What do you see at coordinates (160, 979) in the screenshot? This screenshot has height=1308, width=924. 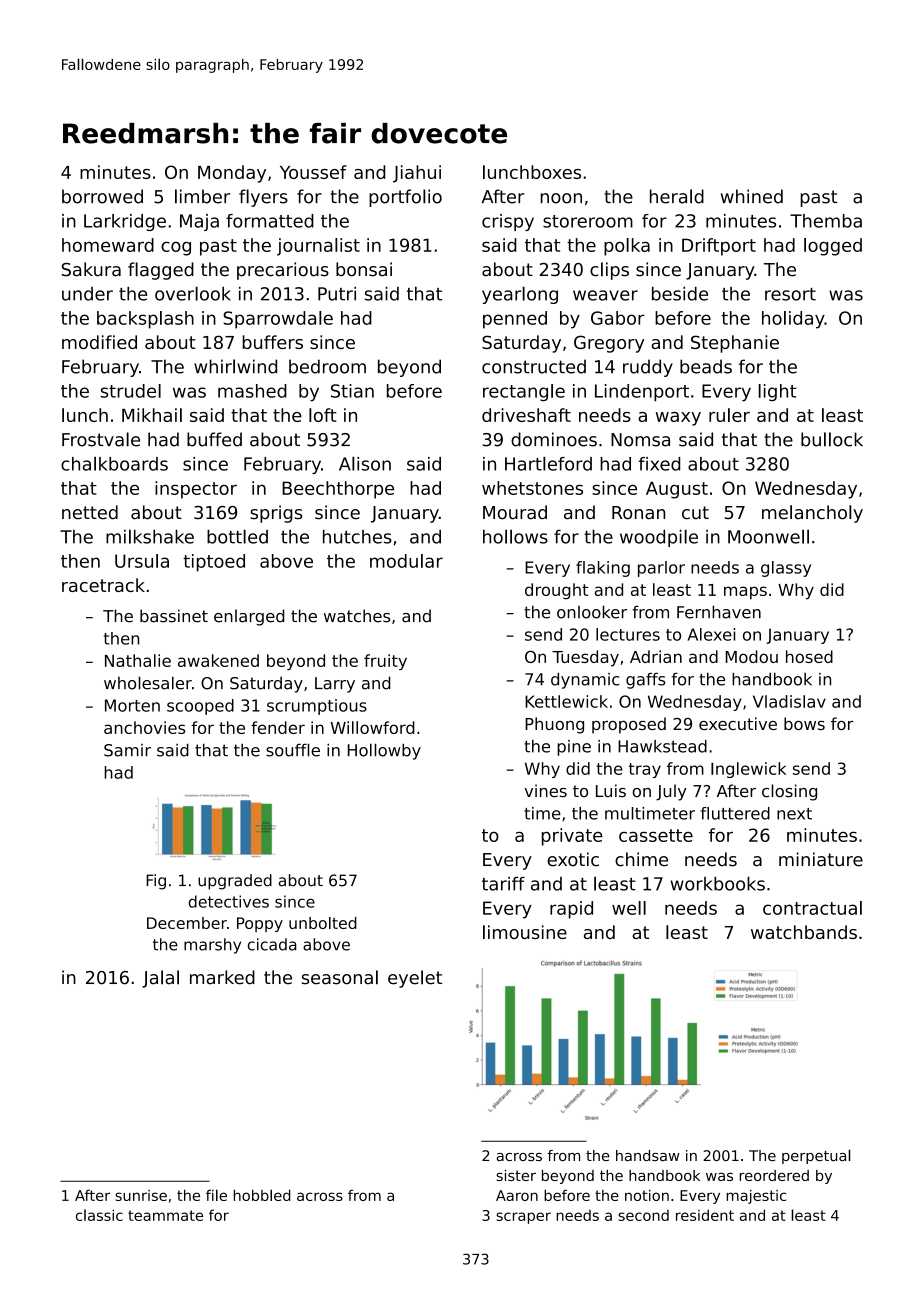 I see `Jalal` at bounding box center [160, 979].
